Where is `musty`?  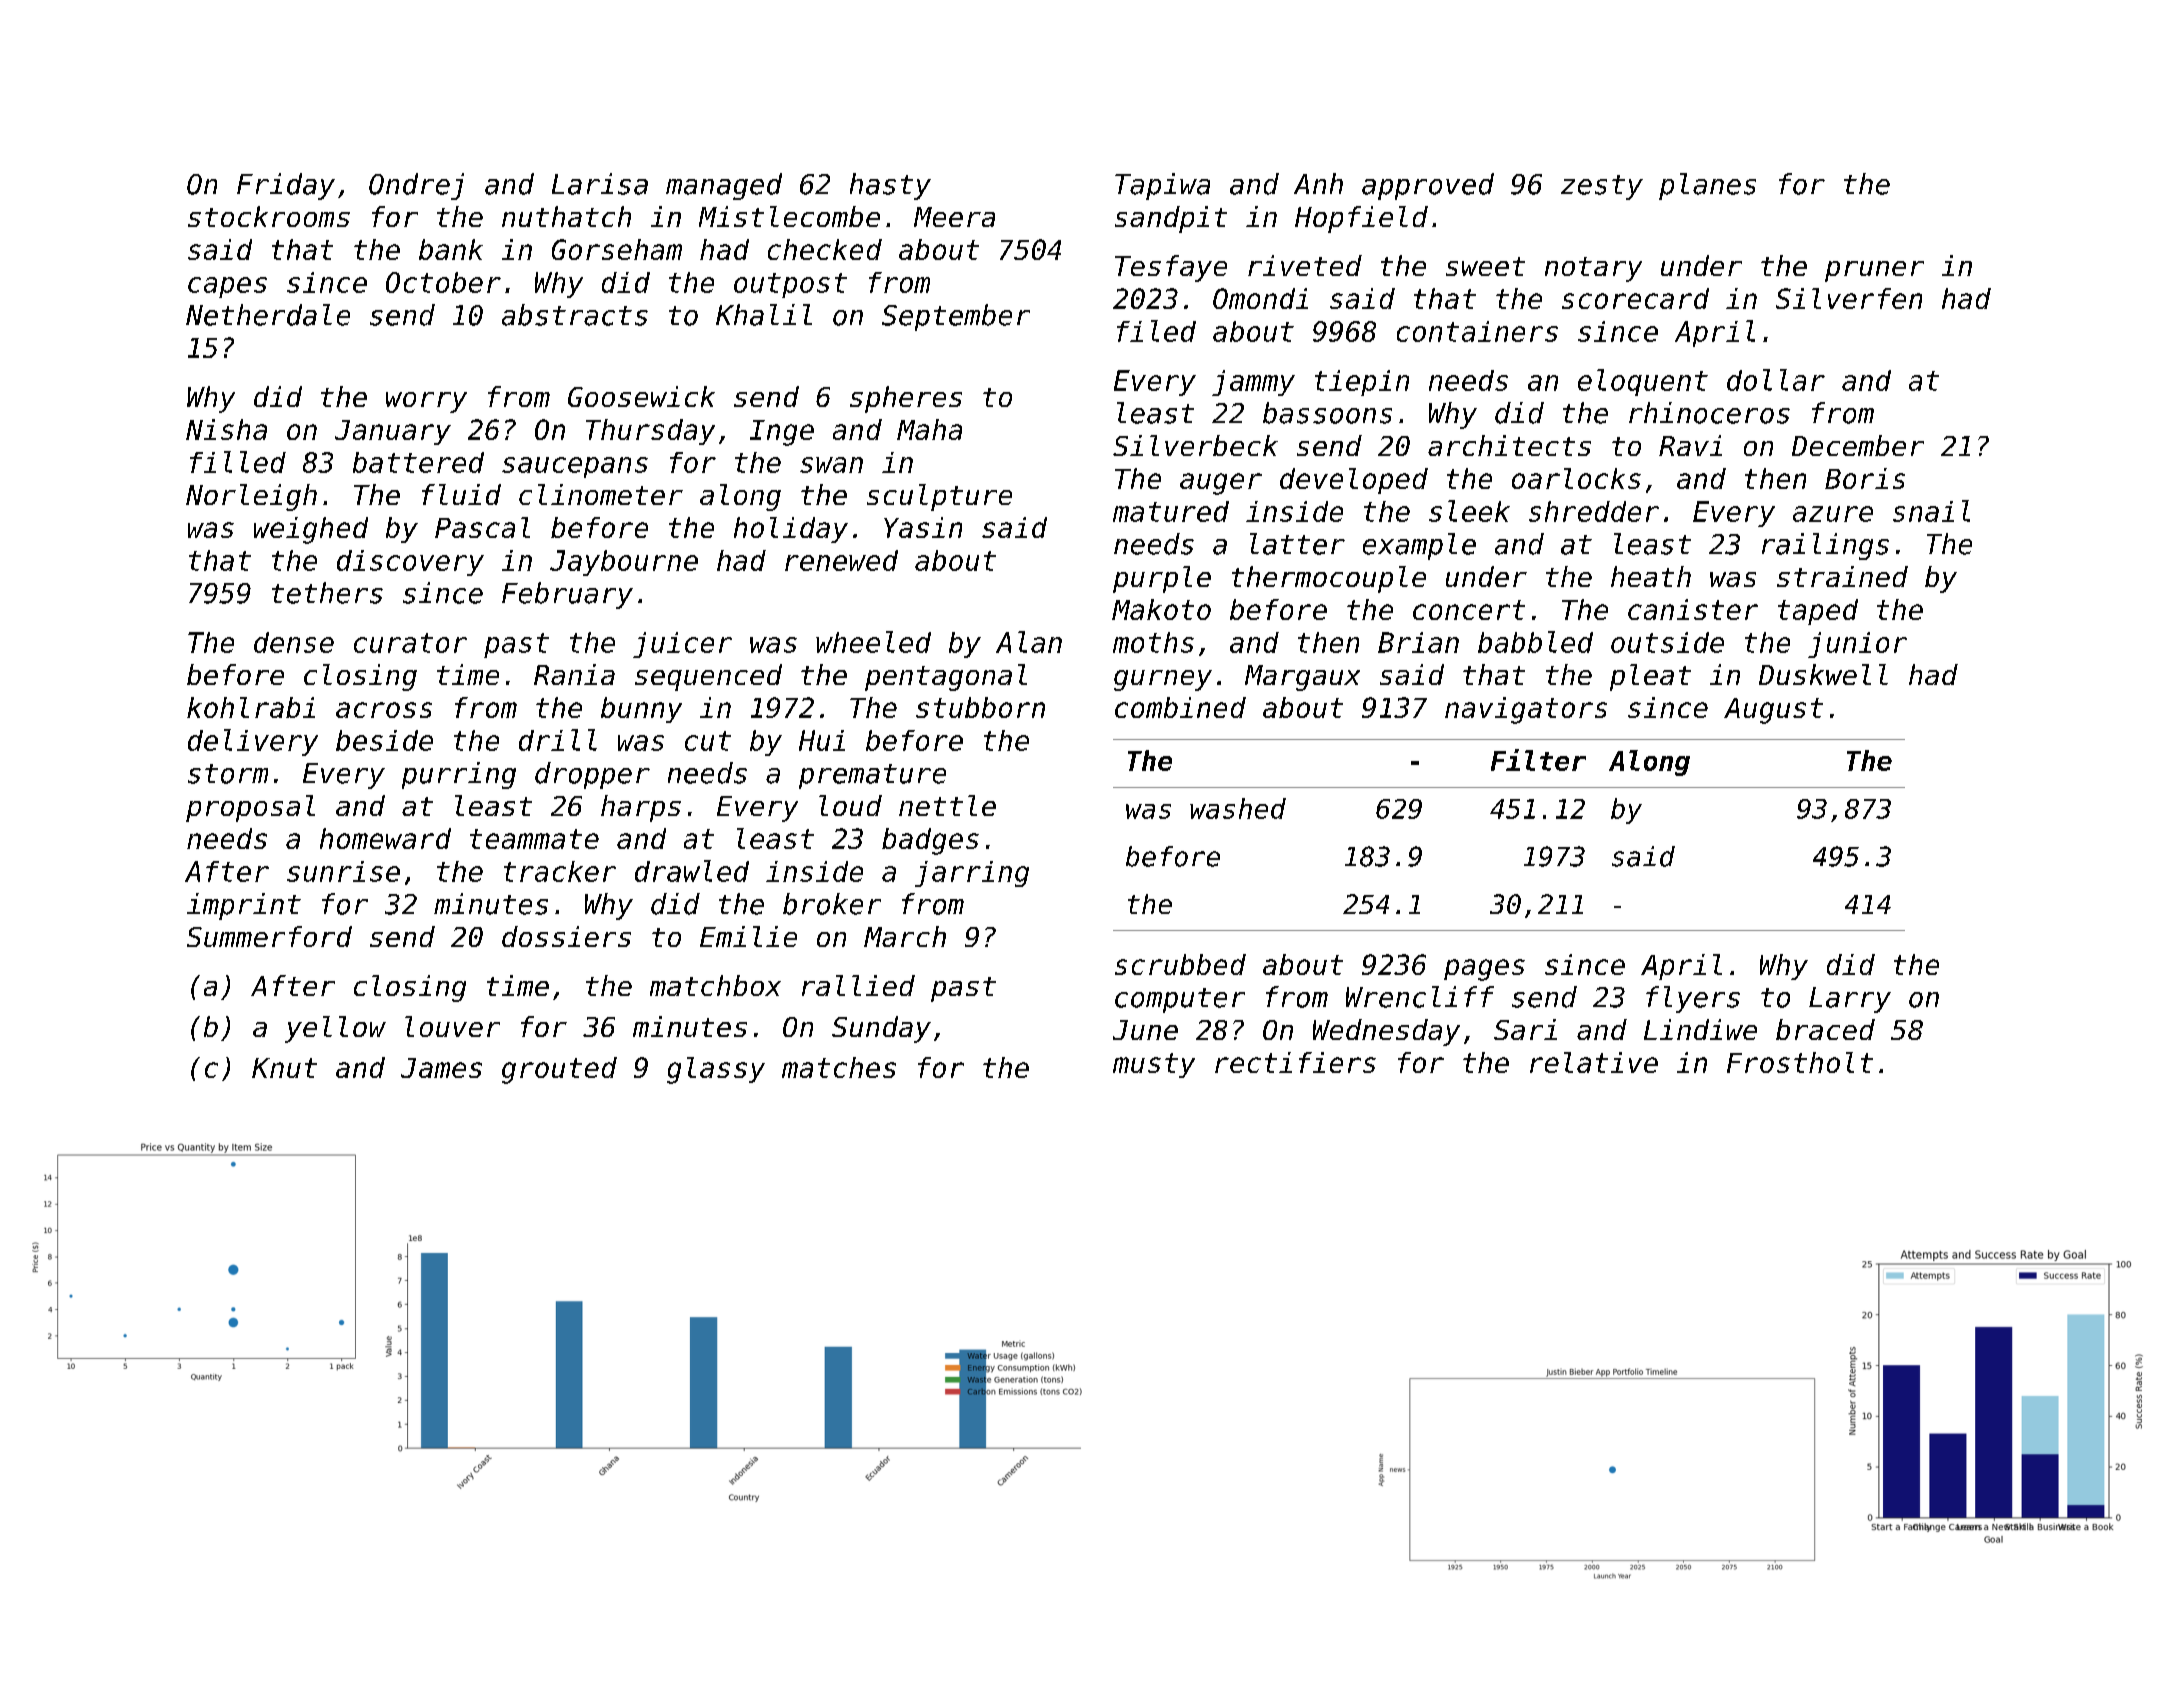
musty is located at coordinates (1154, 1065).
